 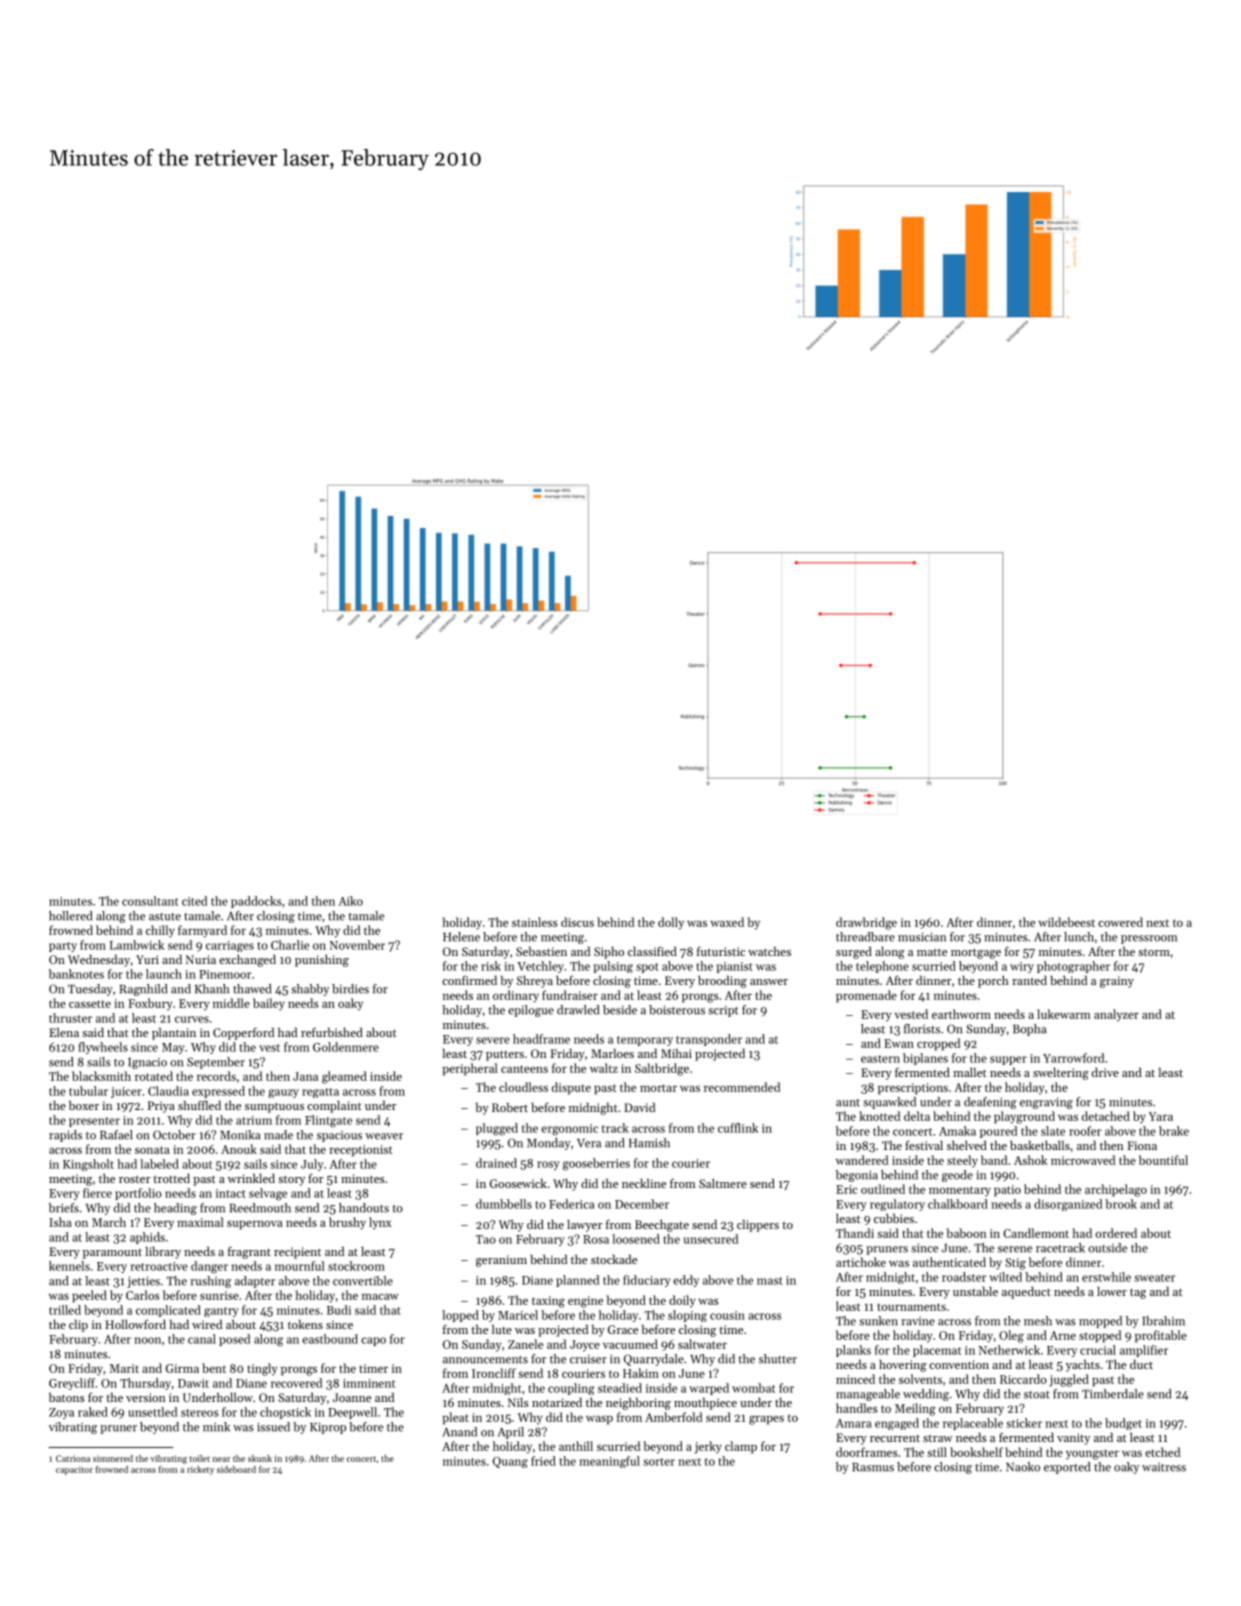 I want to click on bountiful, so click(x=1163, y=1160).
